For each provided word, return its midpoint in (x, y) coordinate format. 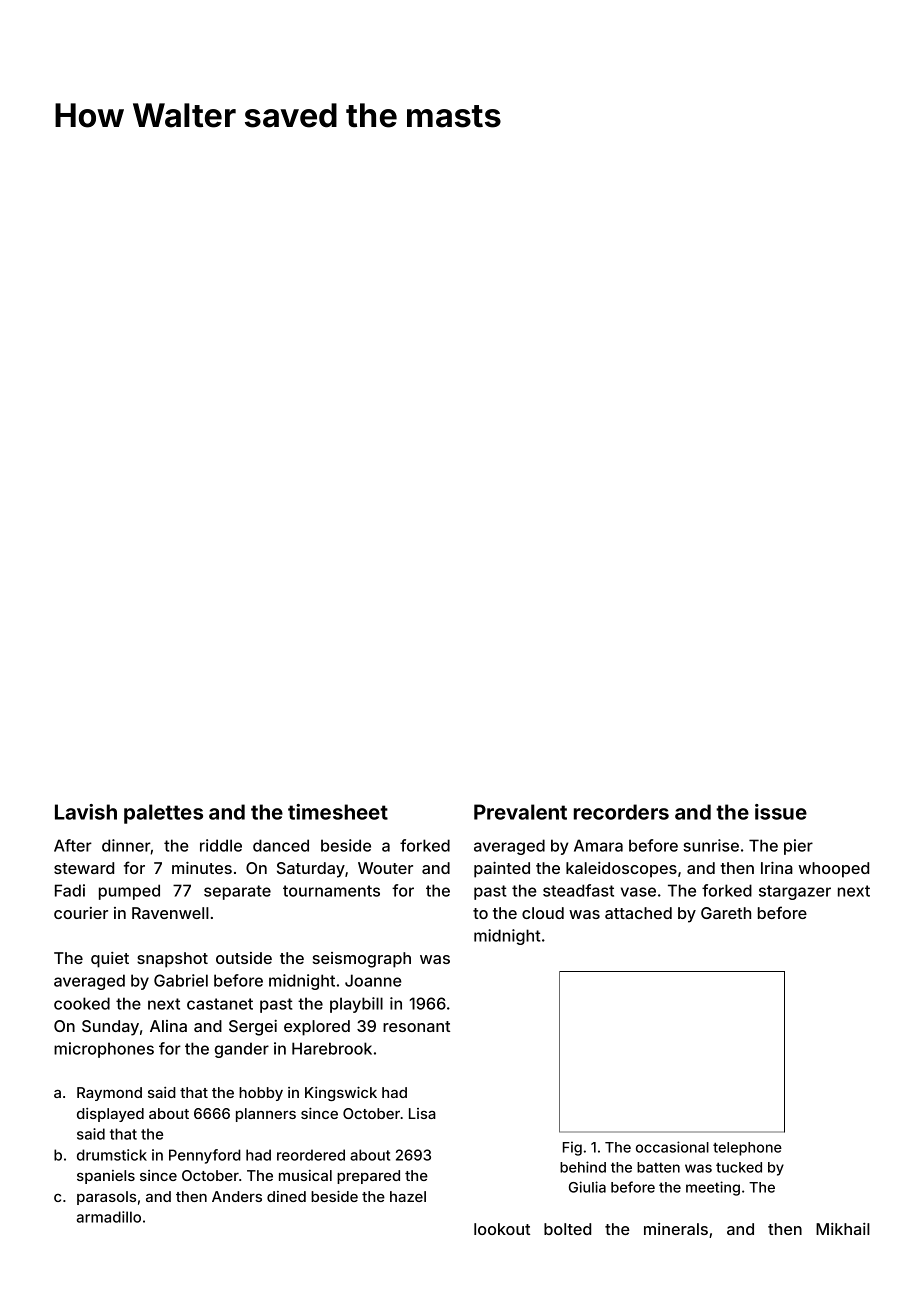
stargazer (795, 892)
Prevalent (520, 812)
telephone (747, 1149)
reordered (311, 1155)
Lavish (86, 812)
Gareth (726, 913)
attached (638, 913)
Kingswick (341, 1093)
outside (244, 958)
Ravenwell (170, 913)
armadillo (109, 1217)
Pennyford (205, 1156)
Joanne (373, 980)
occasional (672, 1147)
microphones (104, 1050)
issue (781, 812)
